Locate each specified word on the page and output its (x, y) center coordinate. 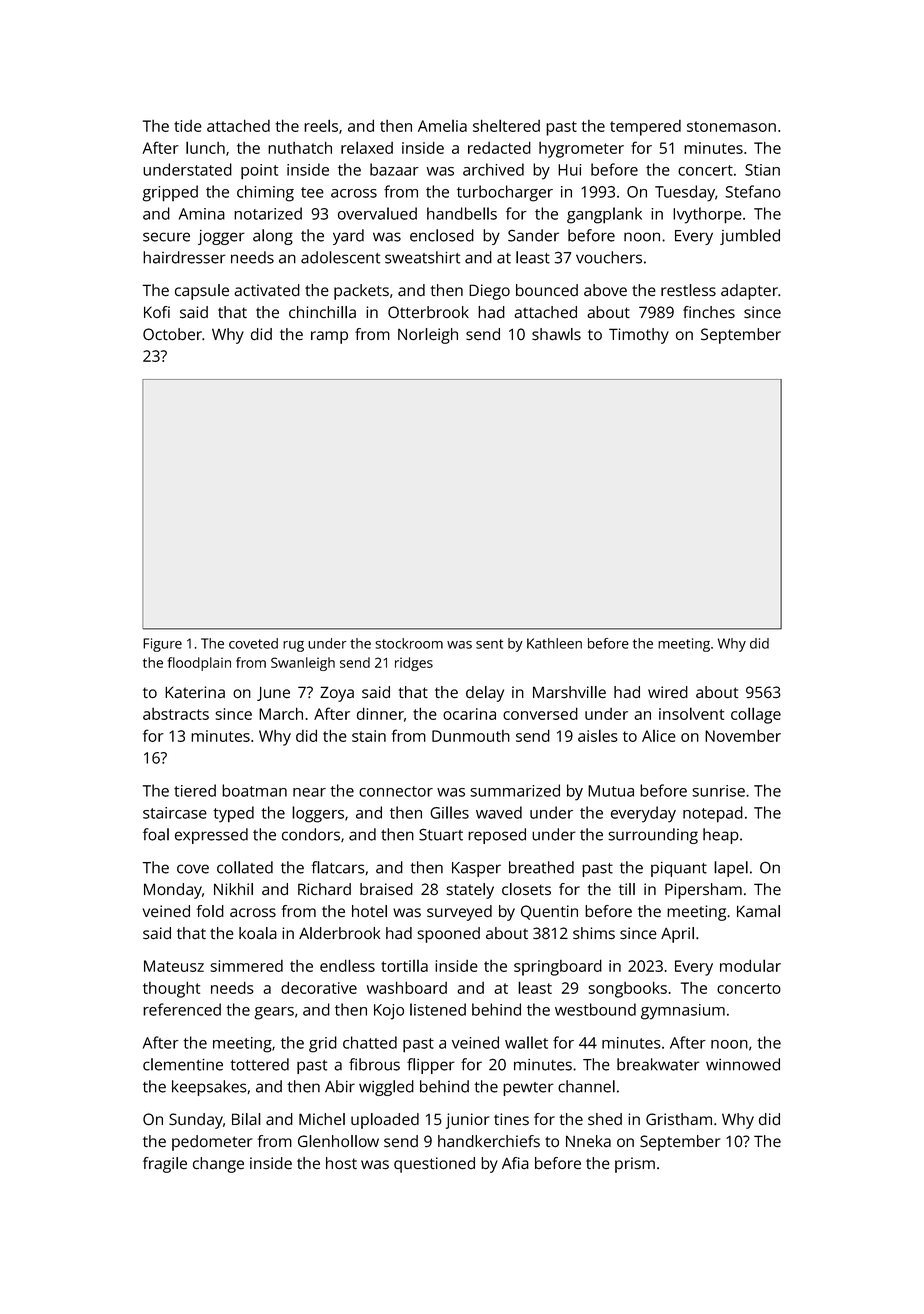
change (218, 1165)
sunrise (718, 791)
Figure (162, 645)
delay (485, 694)
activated (267, 290)
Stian (762, 170)
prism (635, 1165)
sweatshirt (422, 257)
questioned (434, 1165)
